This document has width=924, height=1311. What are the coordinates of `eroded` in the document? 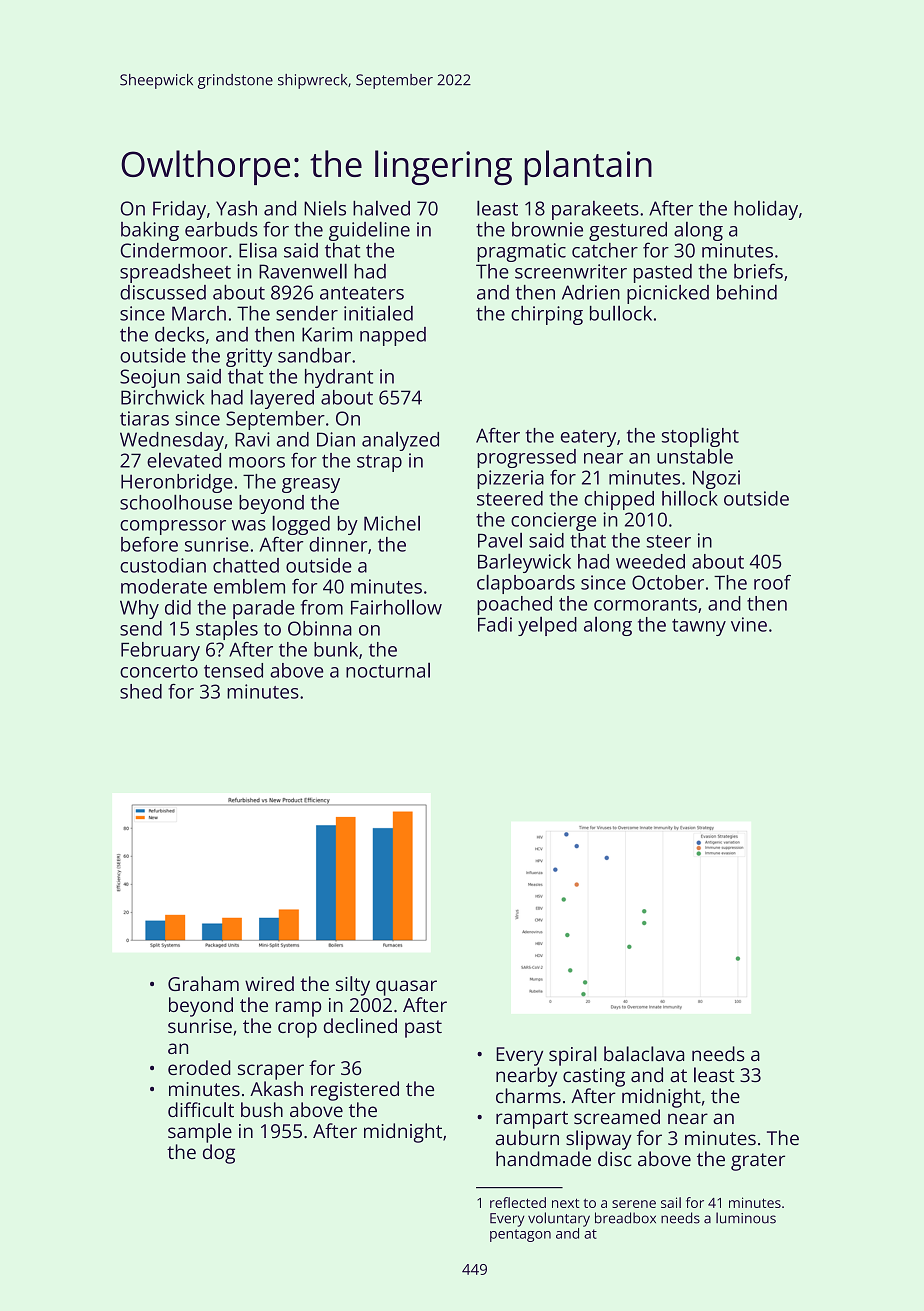 It's located at (199, 1067).
